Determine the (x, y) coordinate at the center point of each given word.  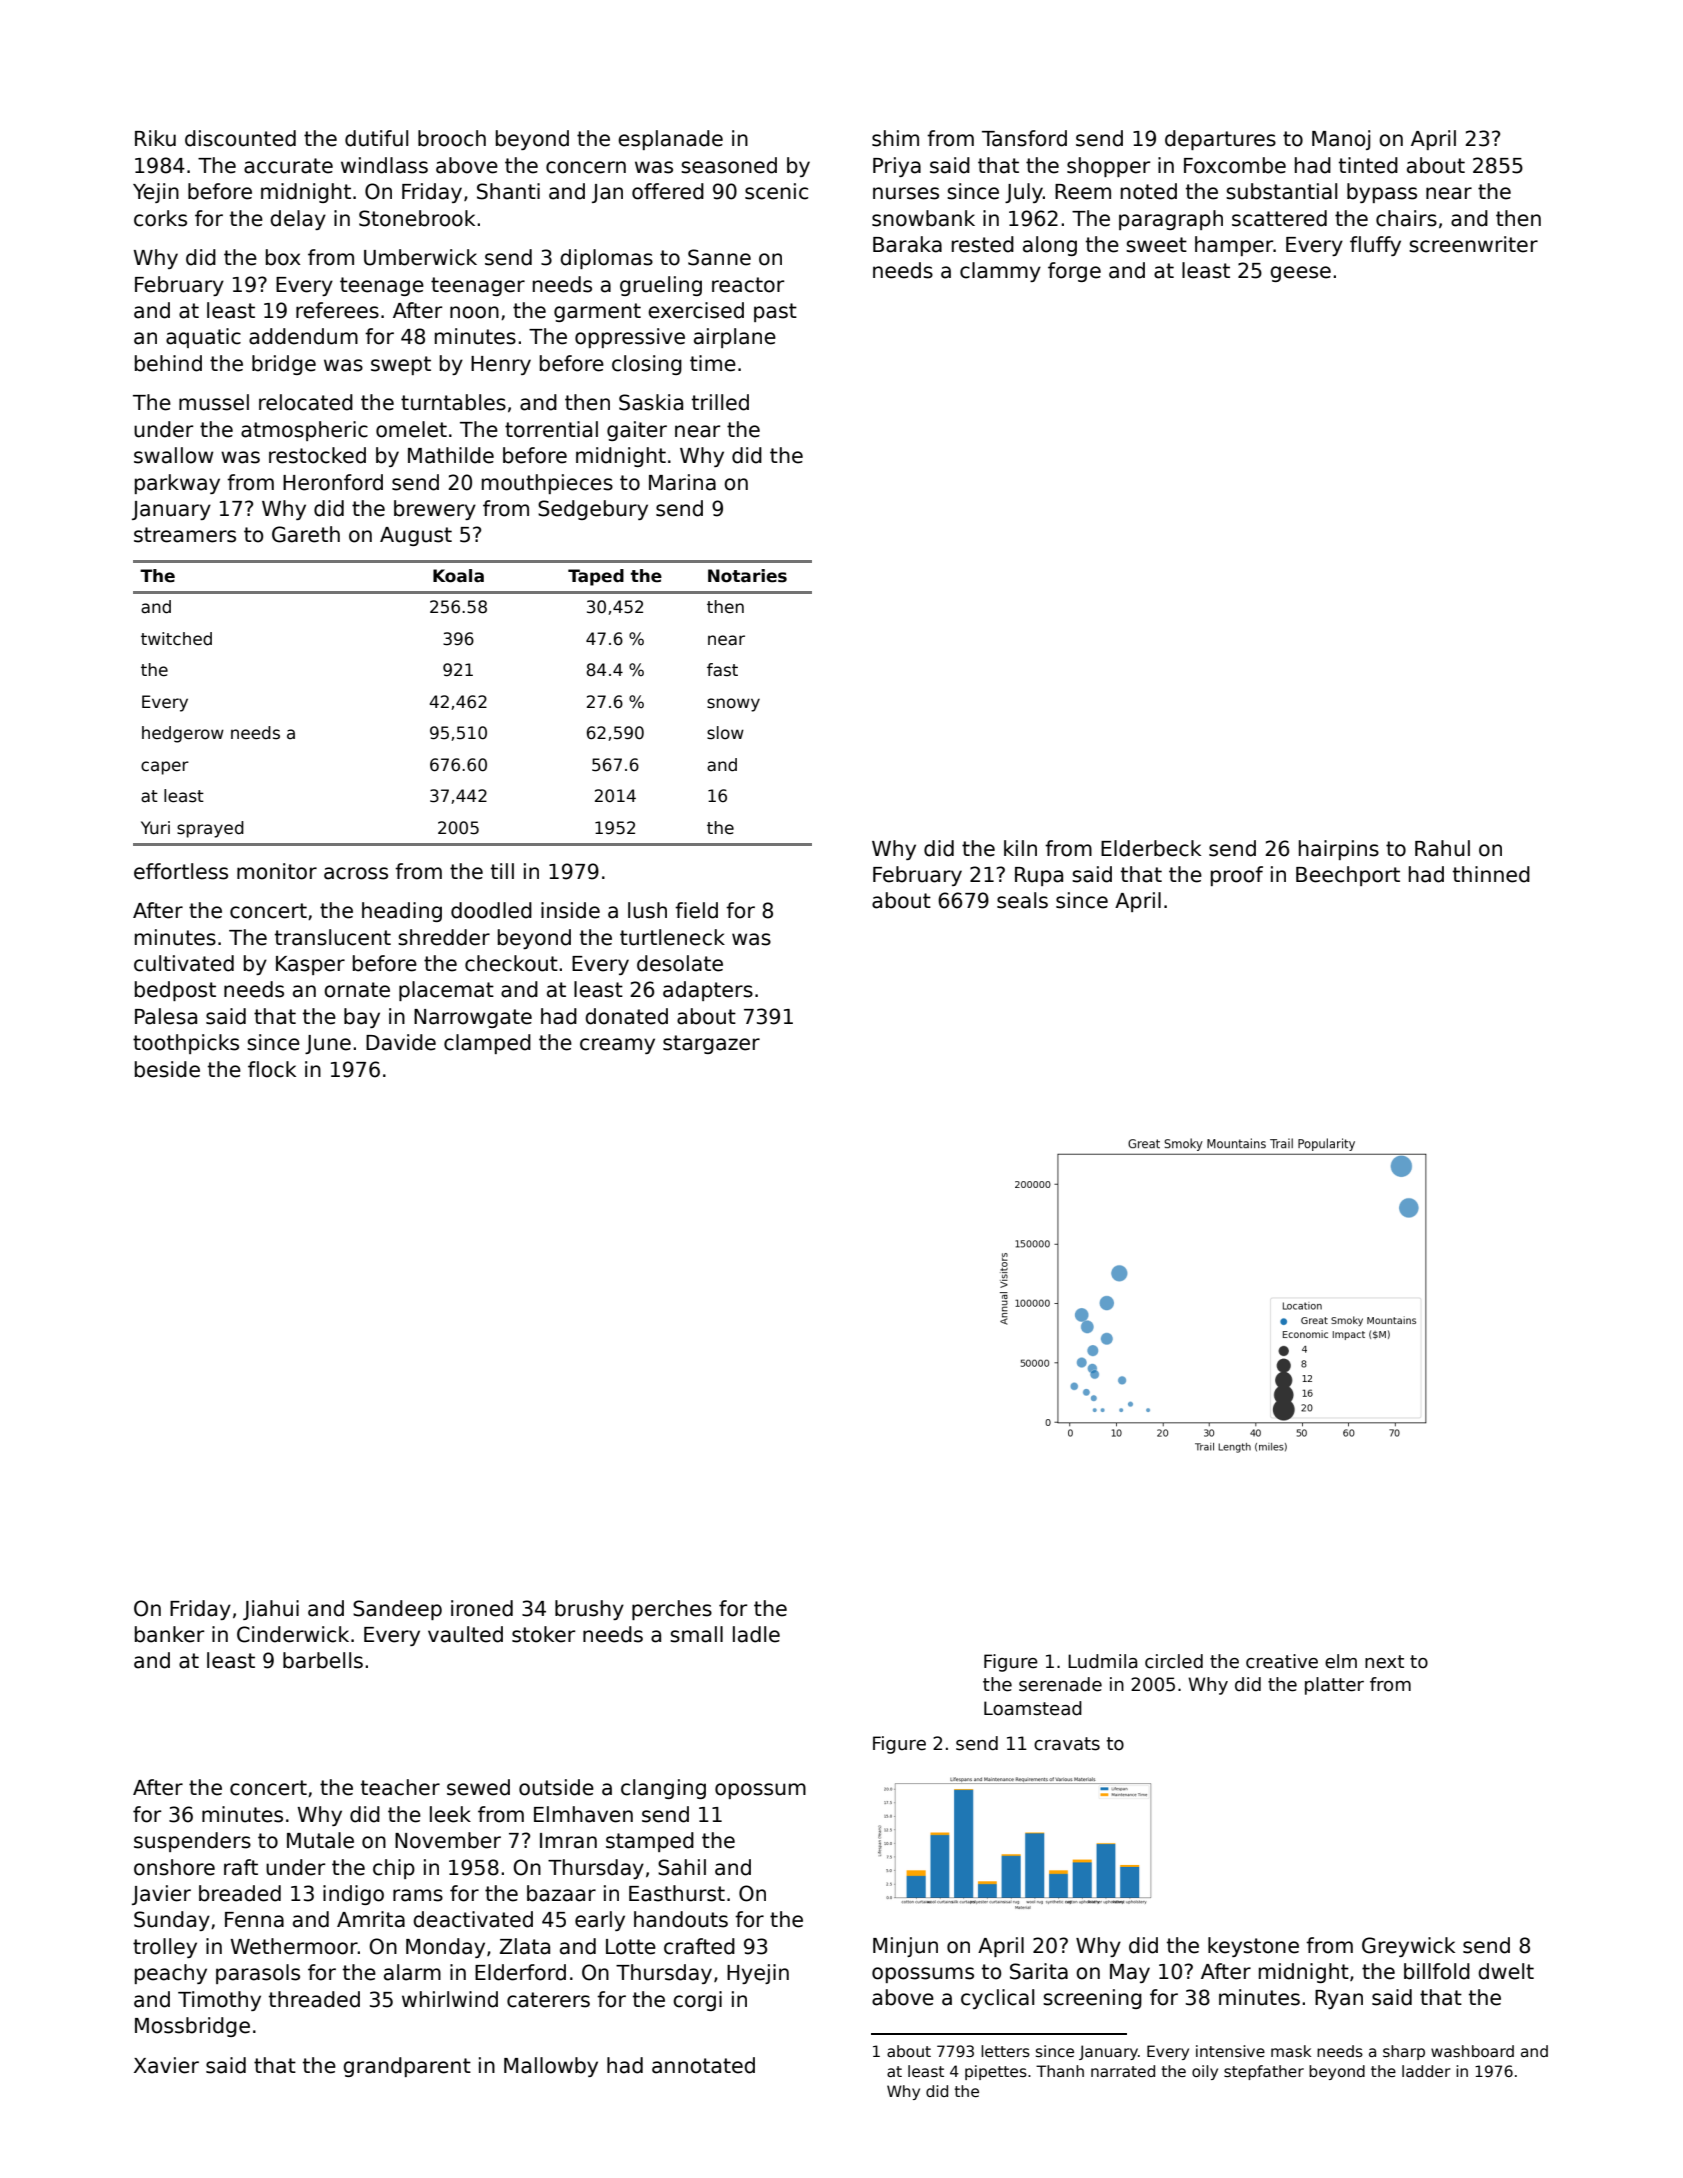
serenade (1060, 1684)
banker (169, 1634)
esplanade (670, 140)
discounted (240, 138)
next (1384, 1662)
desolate (680, 963)
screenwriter (1473, 244)
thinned (1491, 874)
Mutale (320, 1840)
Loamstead (1033, 1708)
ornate (357, 990)
